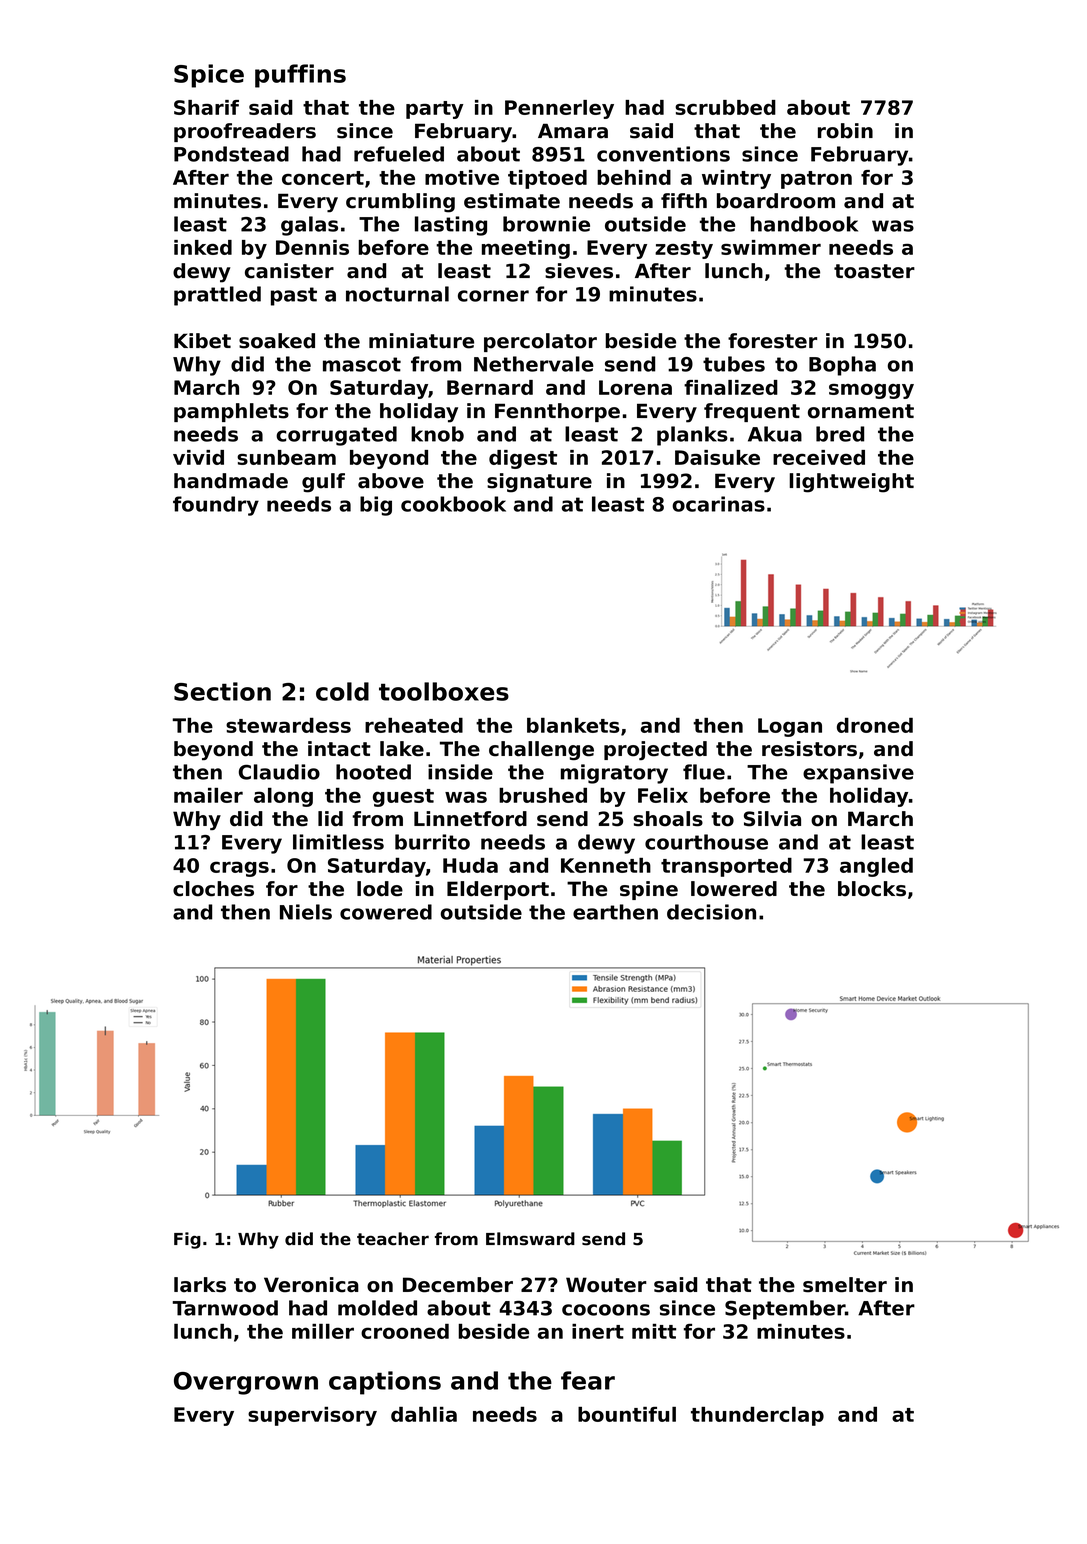  Describe the element at coordinates (286, 457) in the image. I see `sunbeam` at that location.
